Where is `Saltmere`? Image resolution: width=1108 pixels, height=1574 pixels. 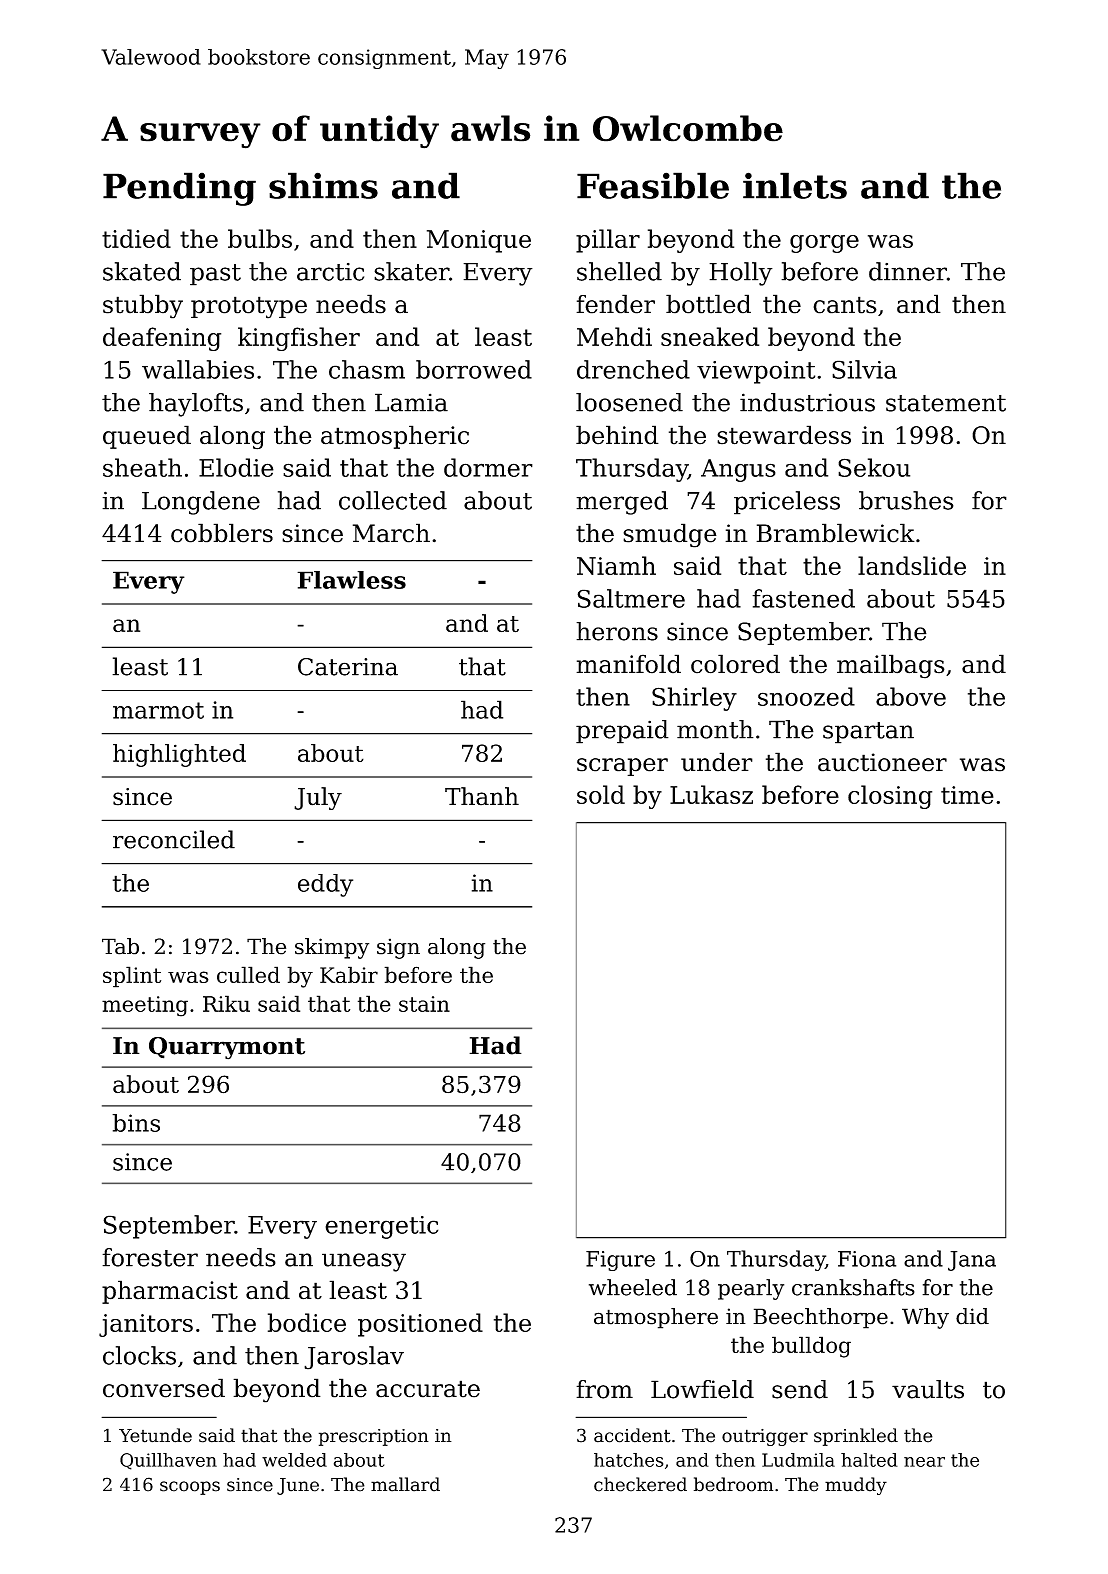
Saltmere is located at coordinates (631, 598).
